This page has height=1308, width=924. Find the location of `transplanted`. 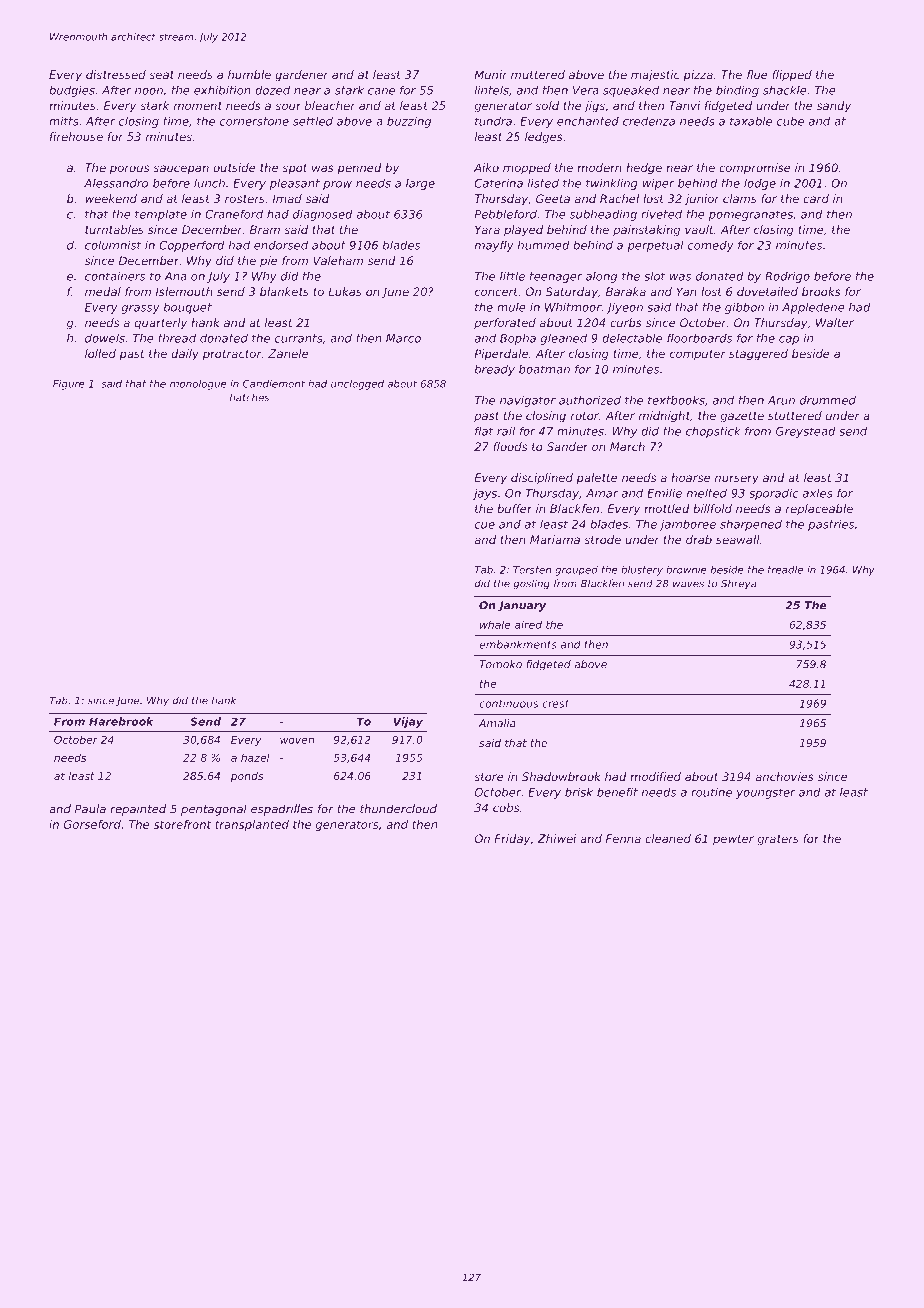

transplanted is located at coordinates (252, 825).
